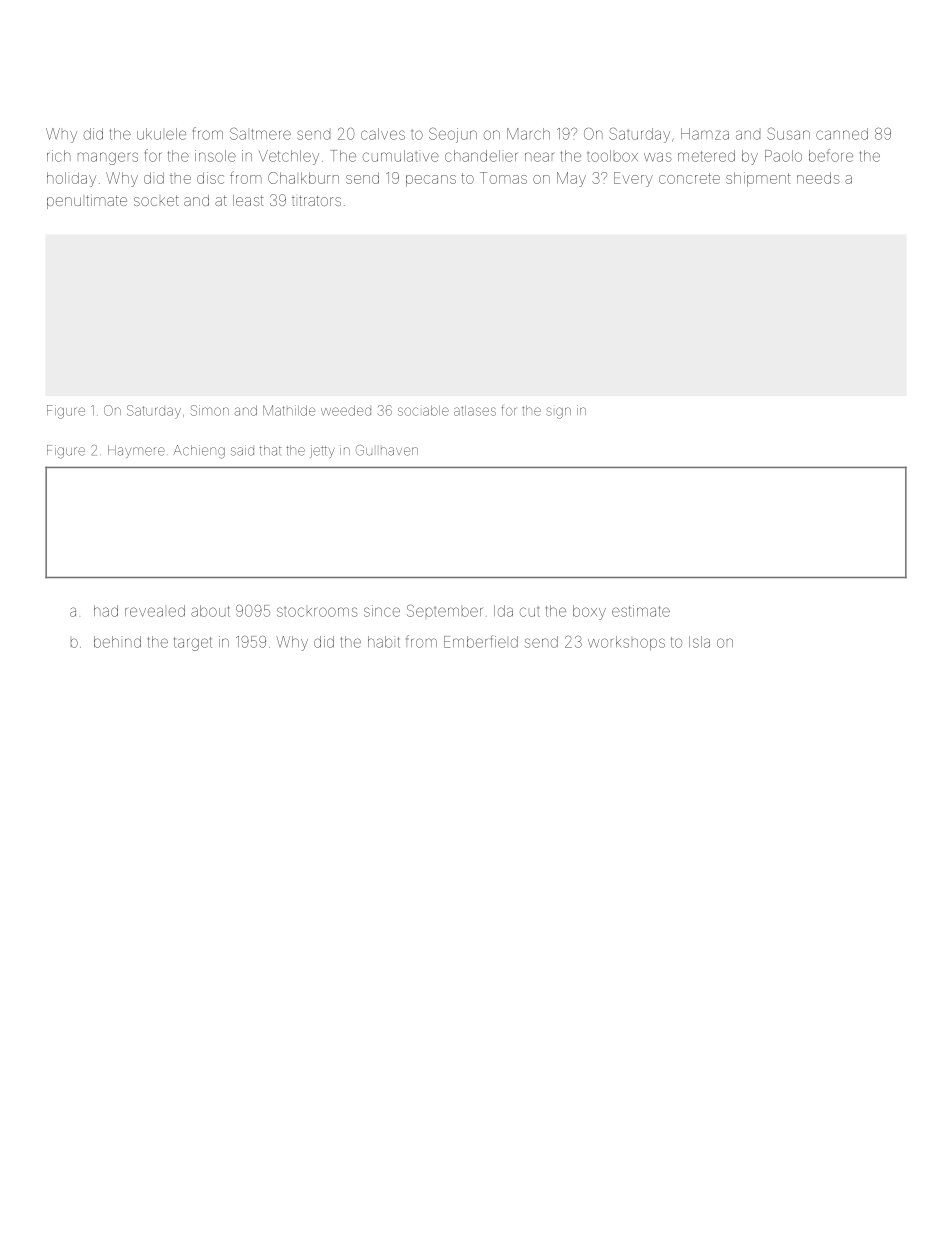 The height and width of the screenshot is (1233, 952). I want to click on Achieng, so click(199, 452).
